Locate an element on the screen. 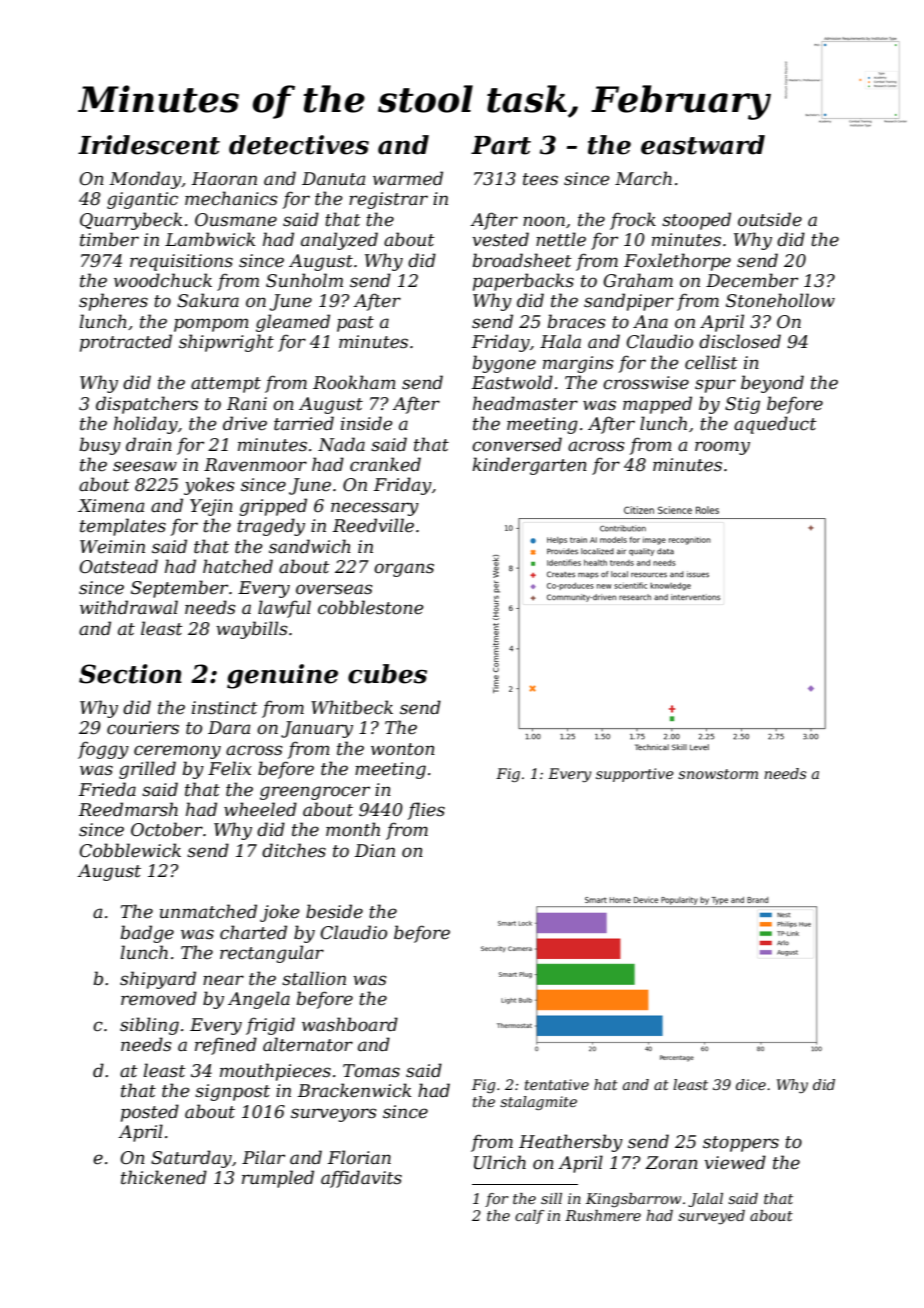  Iridescent is located at coordinates (149, 145).
